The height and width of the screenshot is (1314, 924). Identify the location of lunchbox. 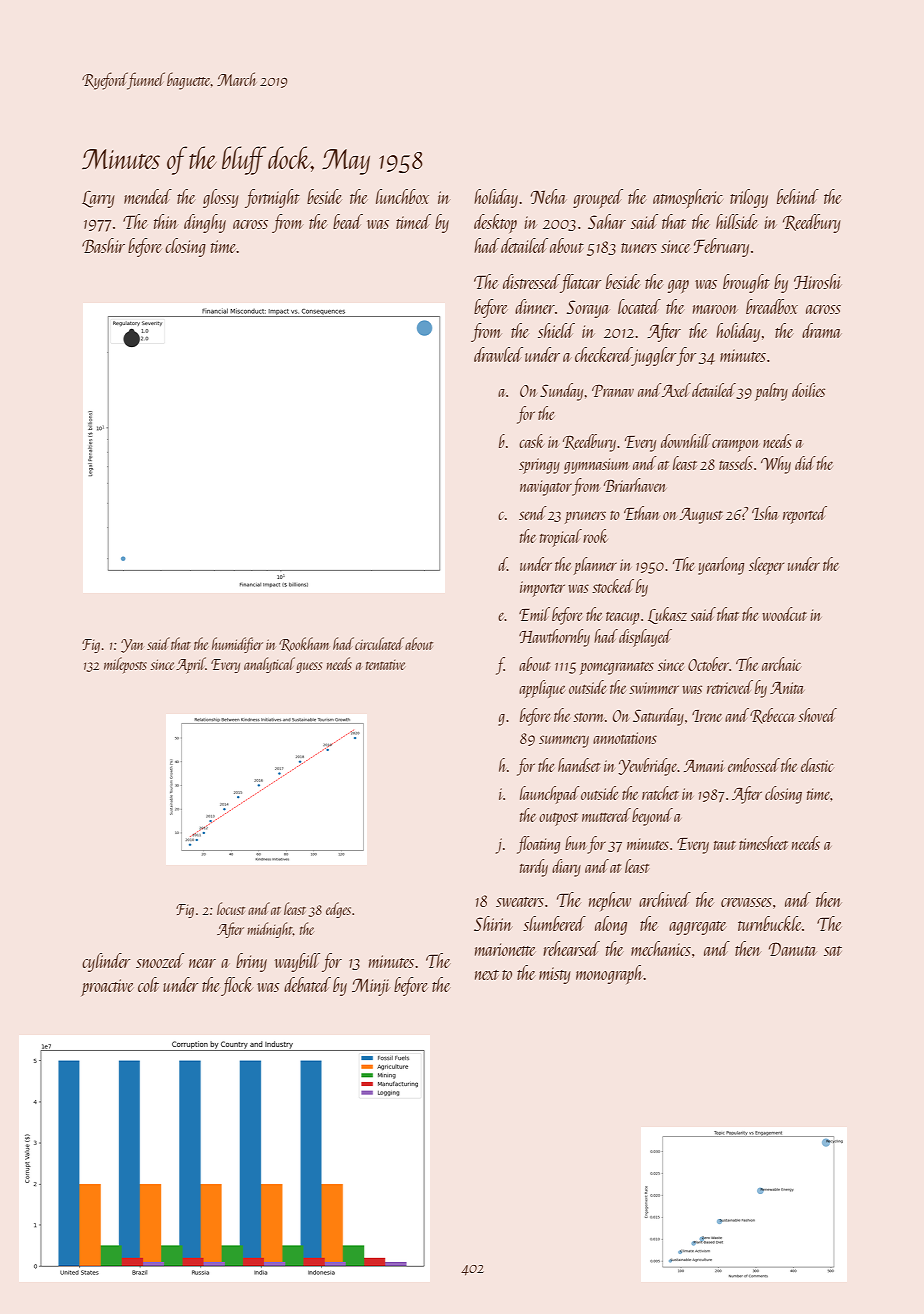
(402, 196).
